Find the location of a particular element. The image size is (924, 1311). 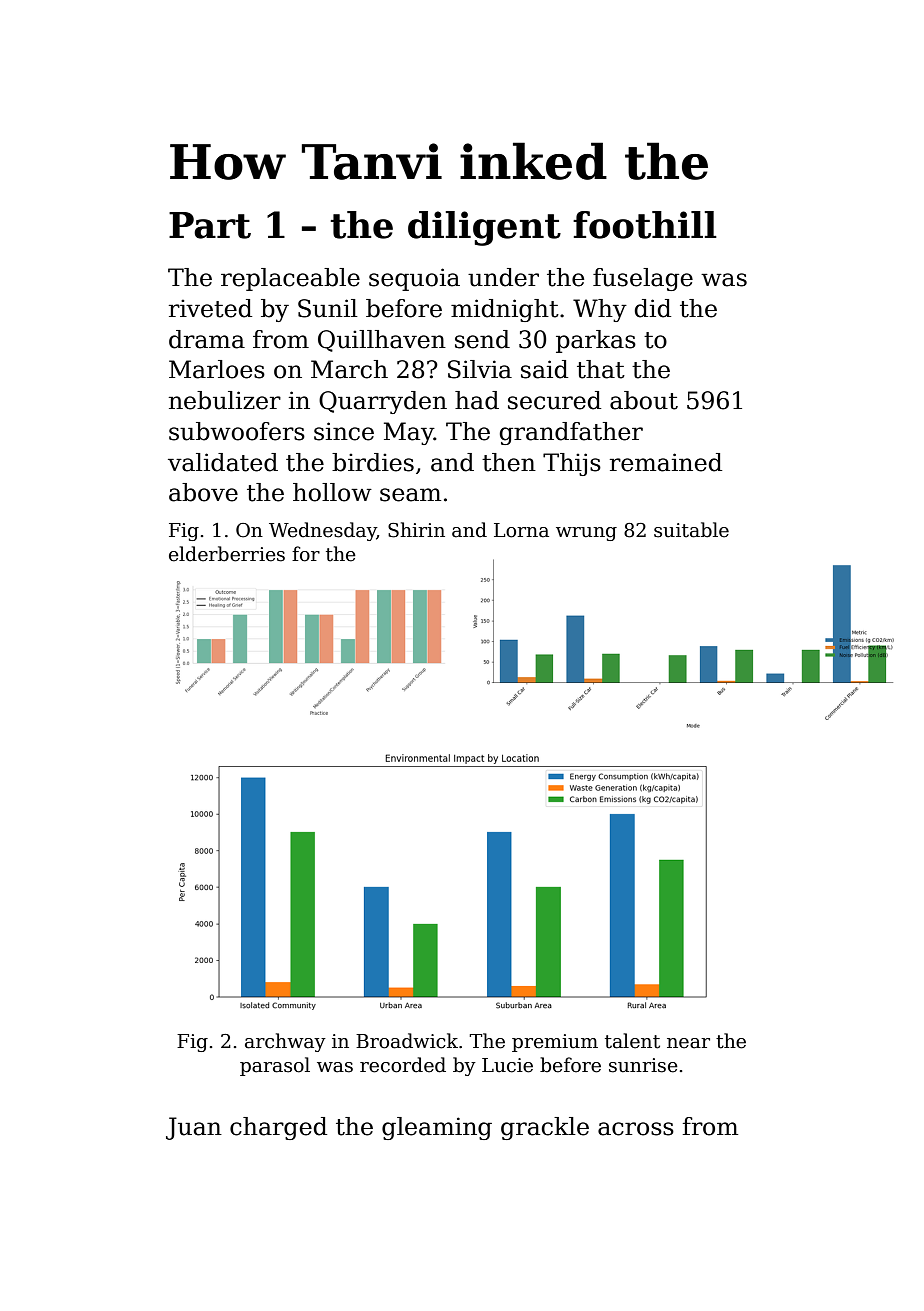

grackle is located at coordinates (545, 1128).
